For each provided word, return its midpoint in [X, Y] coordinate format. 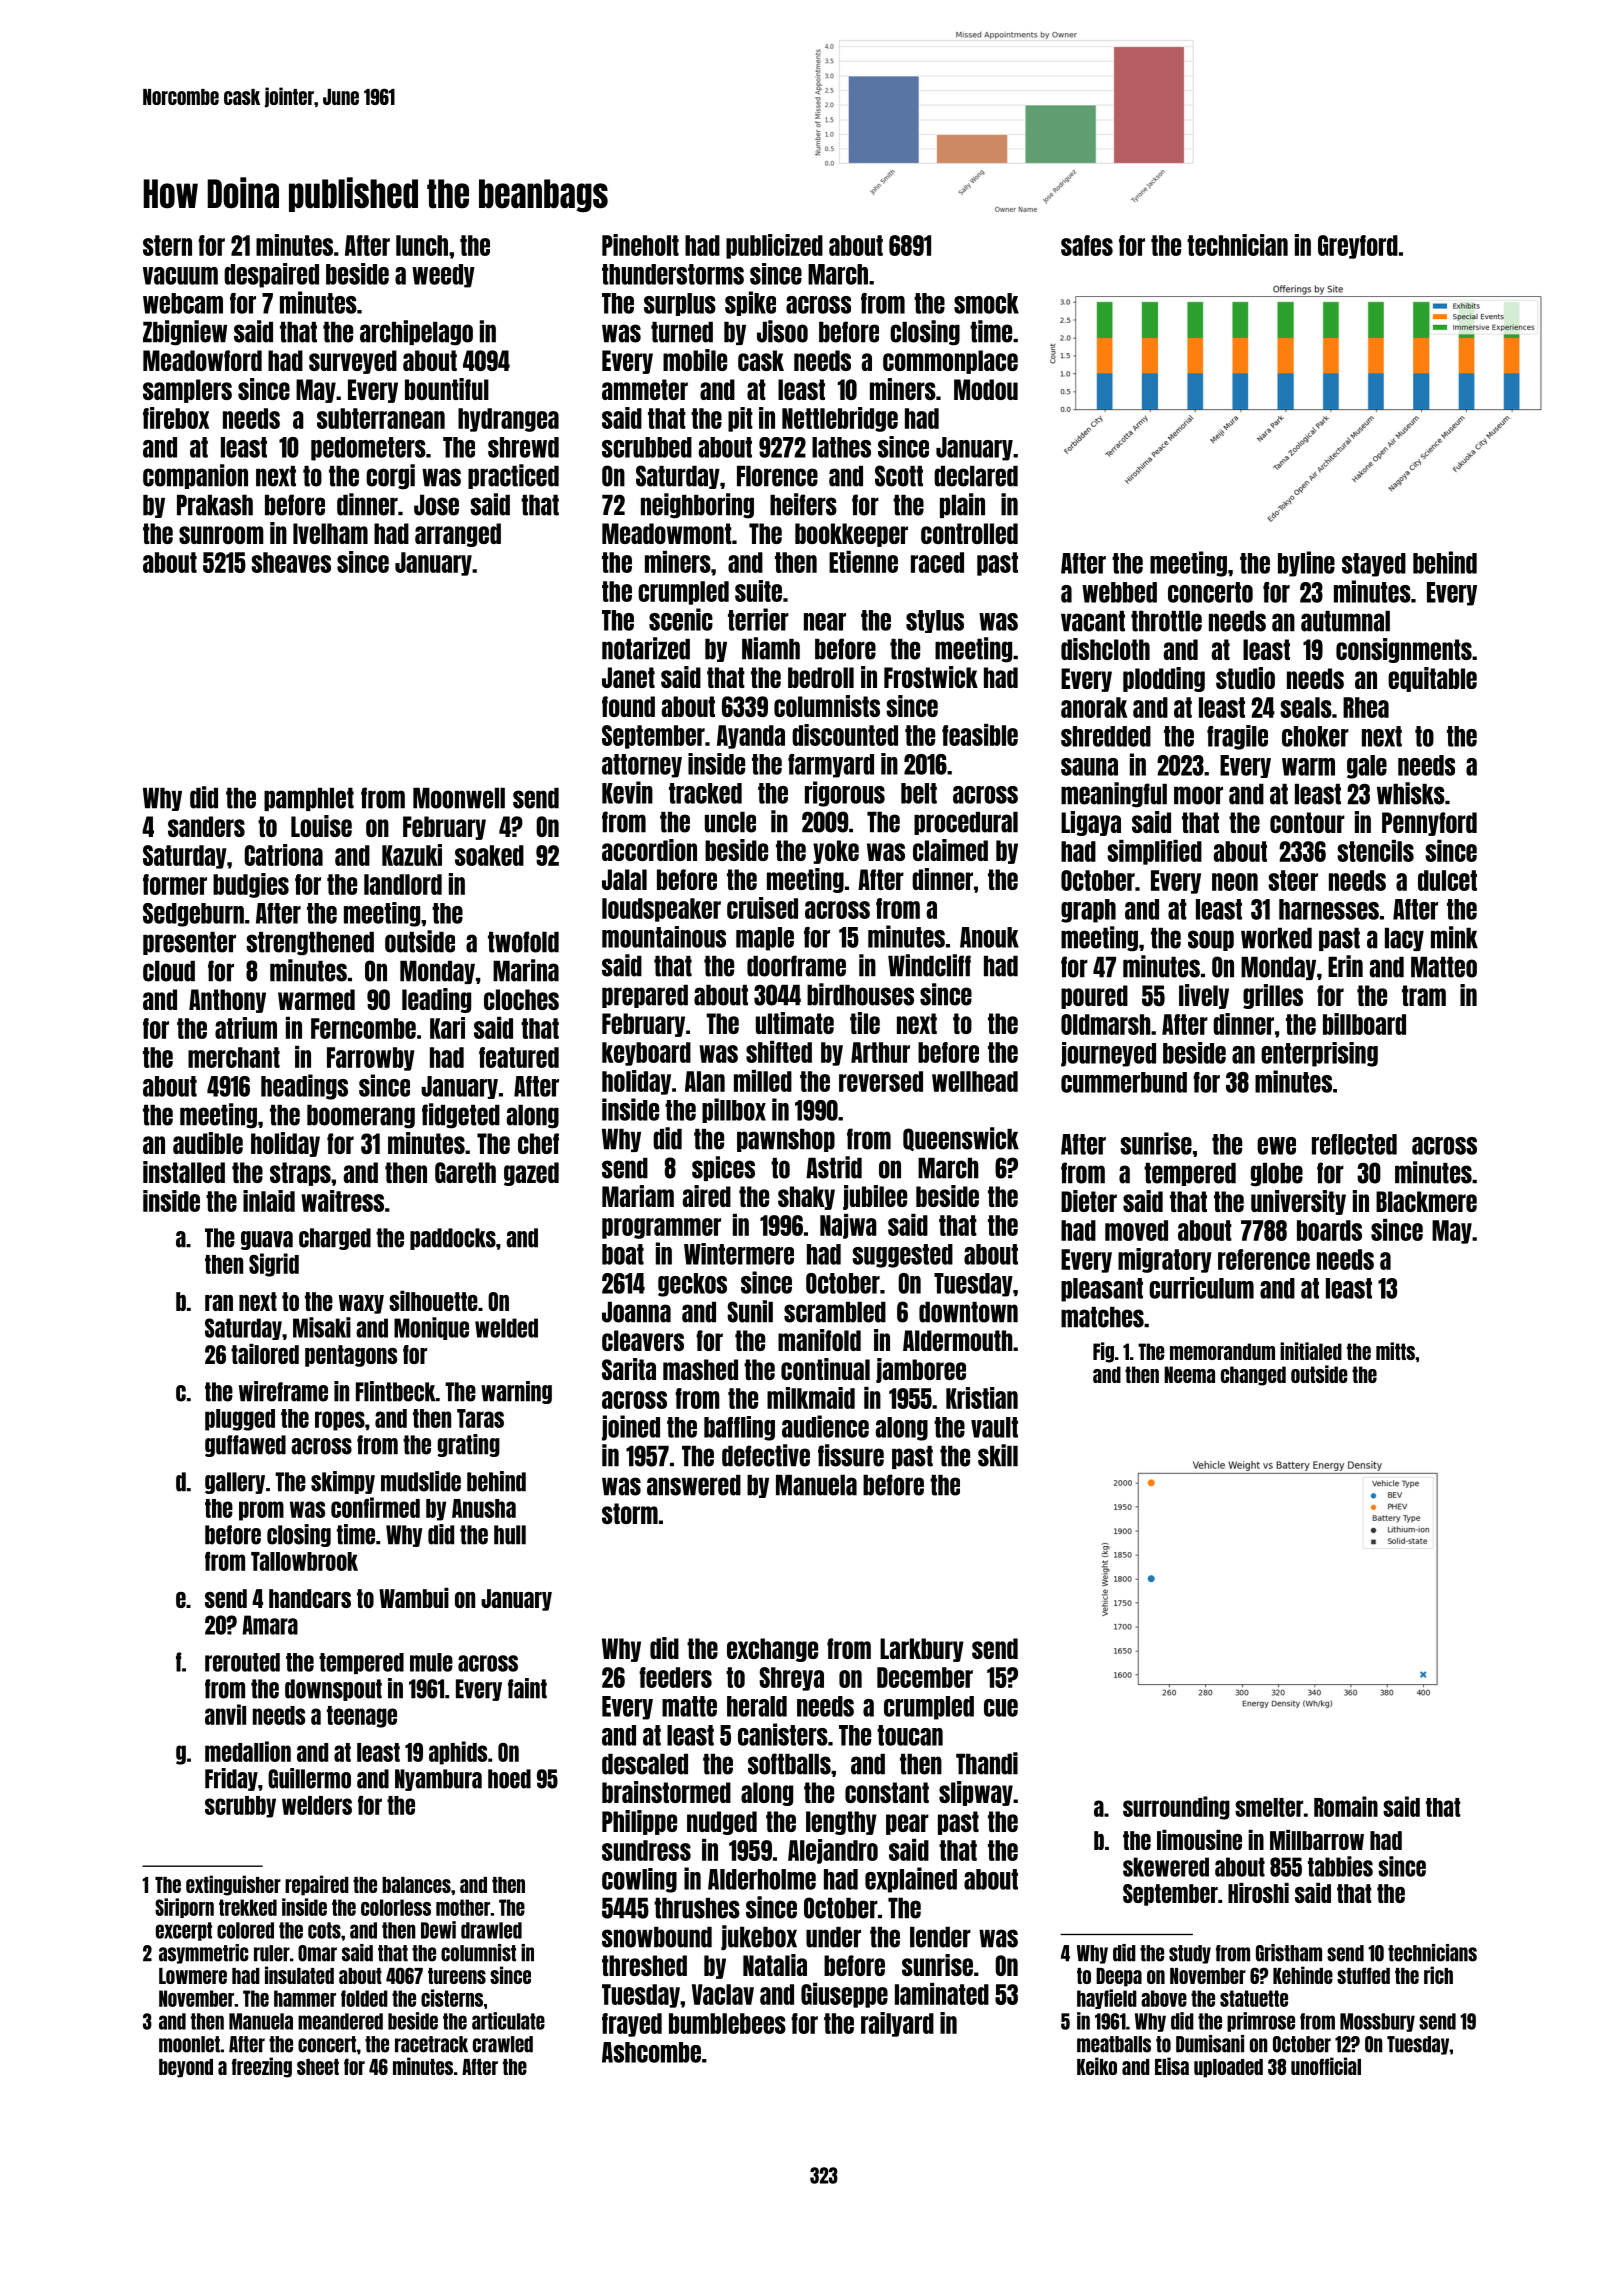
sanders [206, 826]
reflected [1354, 1144]
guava [267, 1240]
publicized [774, 246]
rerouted [242, 1662]
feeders [675, 1677]
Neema [1189, 1374]
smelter [1269, 1807]
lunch [422, 245]
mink [1454, 937]
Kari [447, 1028]
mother [463, 1907]
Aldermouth [958, 1340]
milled [763, 1081]
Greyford [1358, 247]
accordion [649, 850]
